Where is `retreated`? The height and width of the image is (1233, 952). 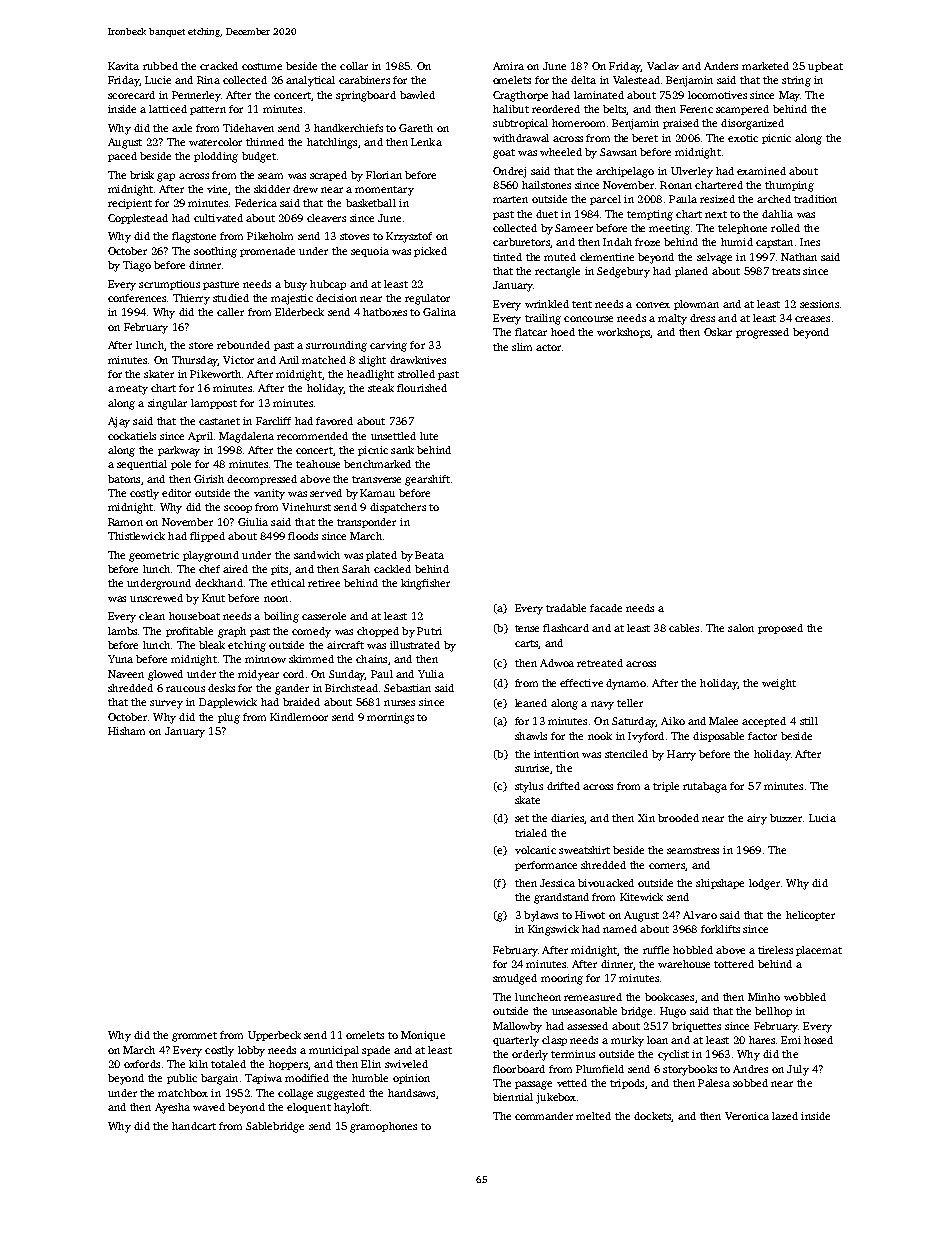 retreated is located at coordinates (600, 663).
